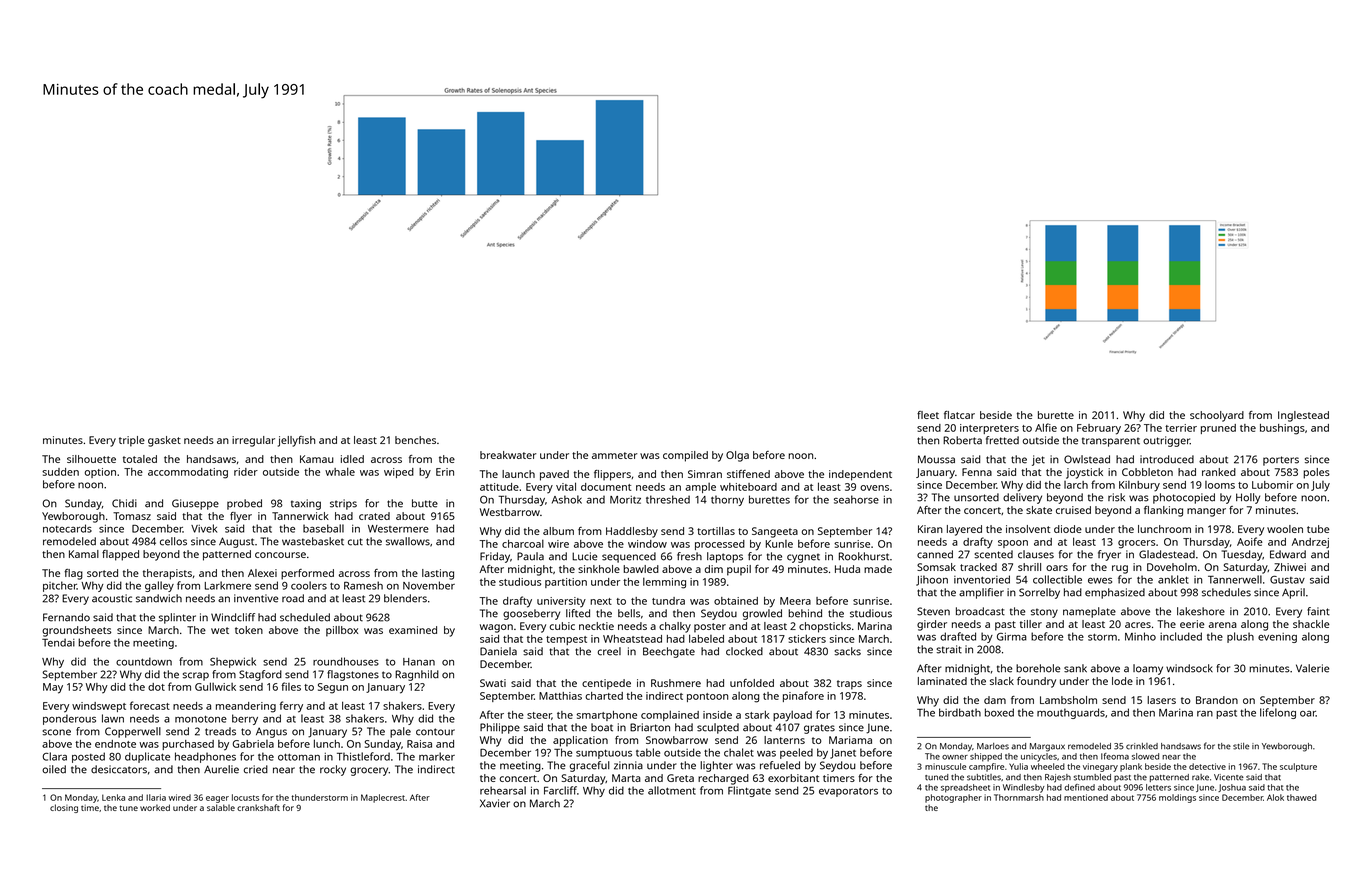 The image size is (1372, 887). What do you see at coordinates (803, 696) in the document?
I see `pinafore` at bounding box center [803, 696].
